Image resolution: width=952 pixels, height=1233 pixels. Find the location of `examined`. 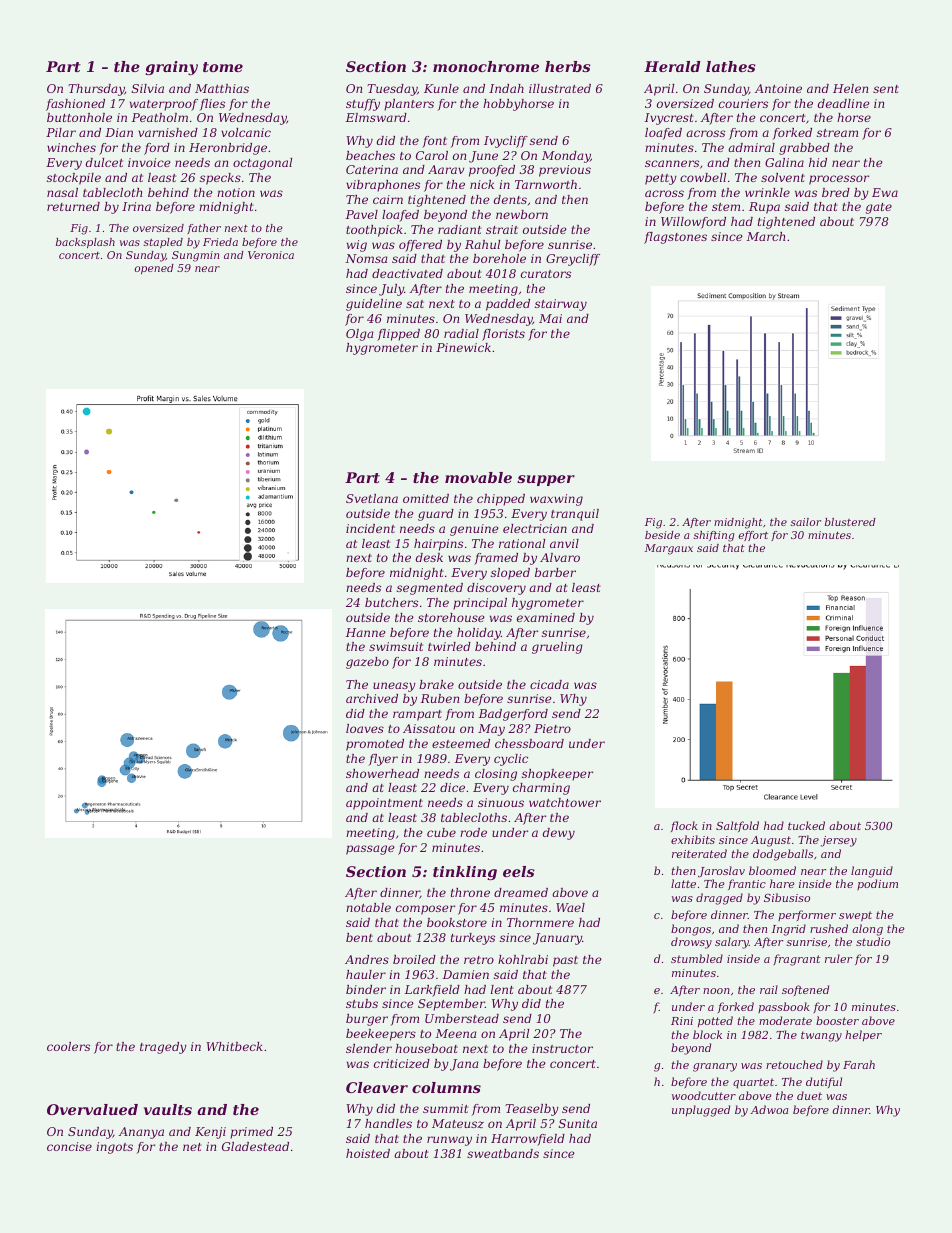

examined is located at coordinates (546, 617).
